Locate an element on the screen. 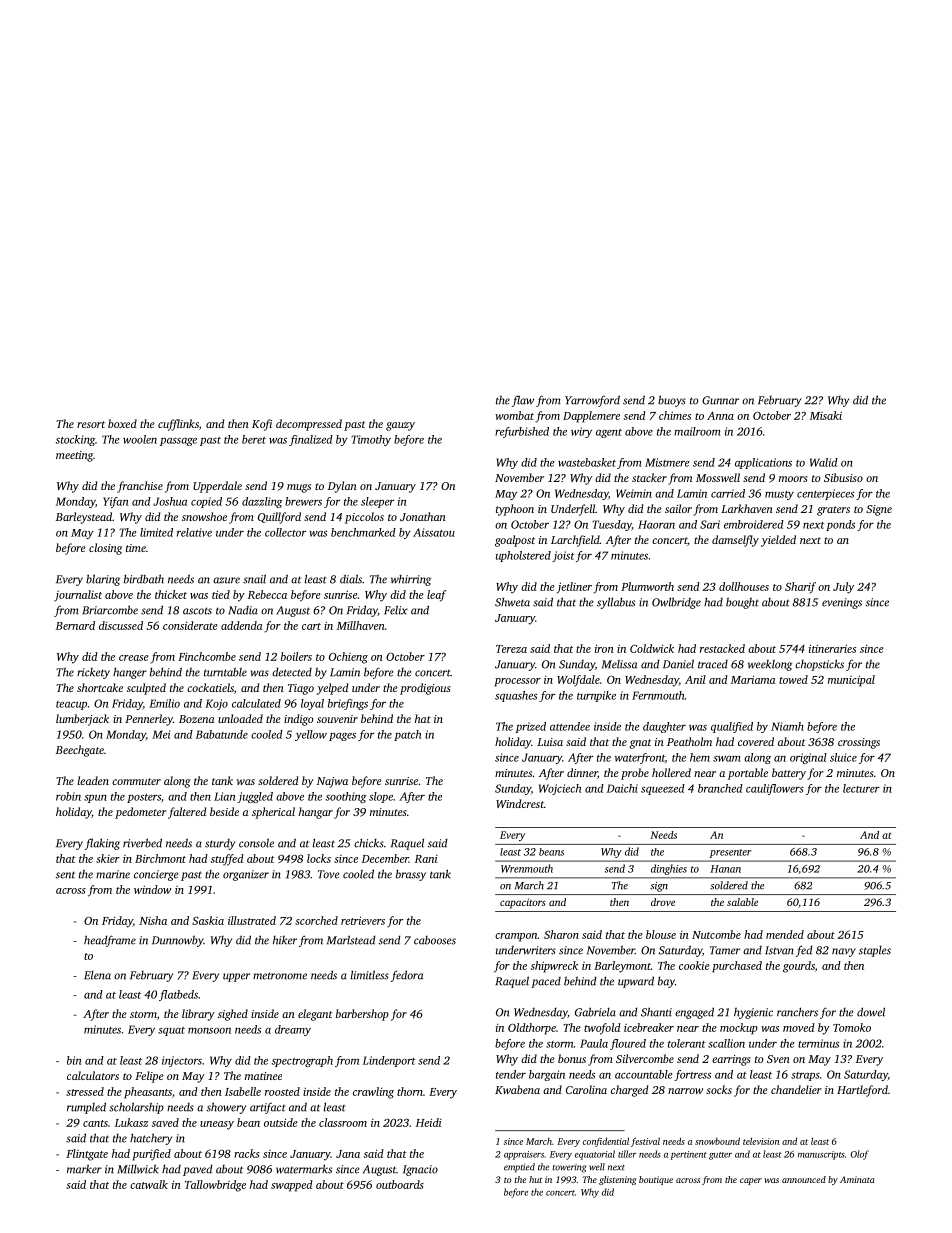  typhoon is located at coordinates (515, 510).
